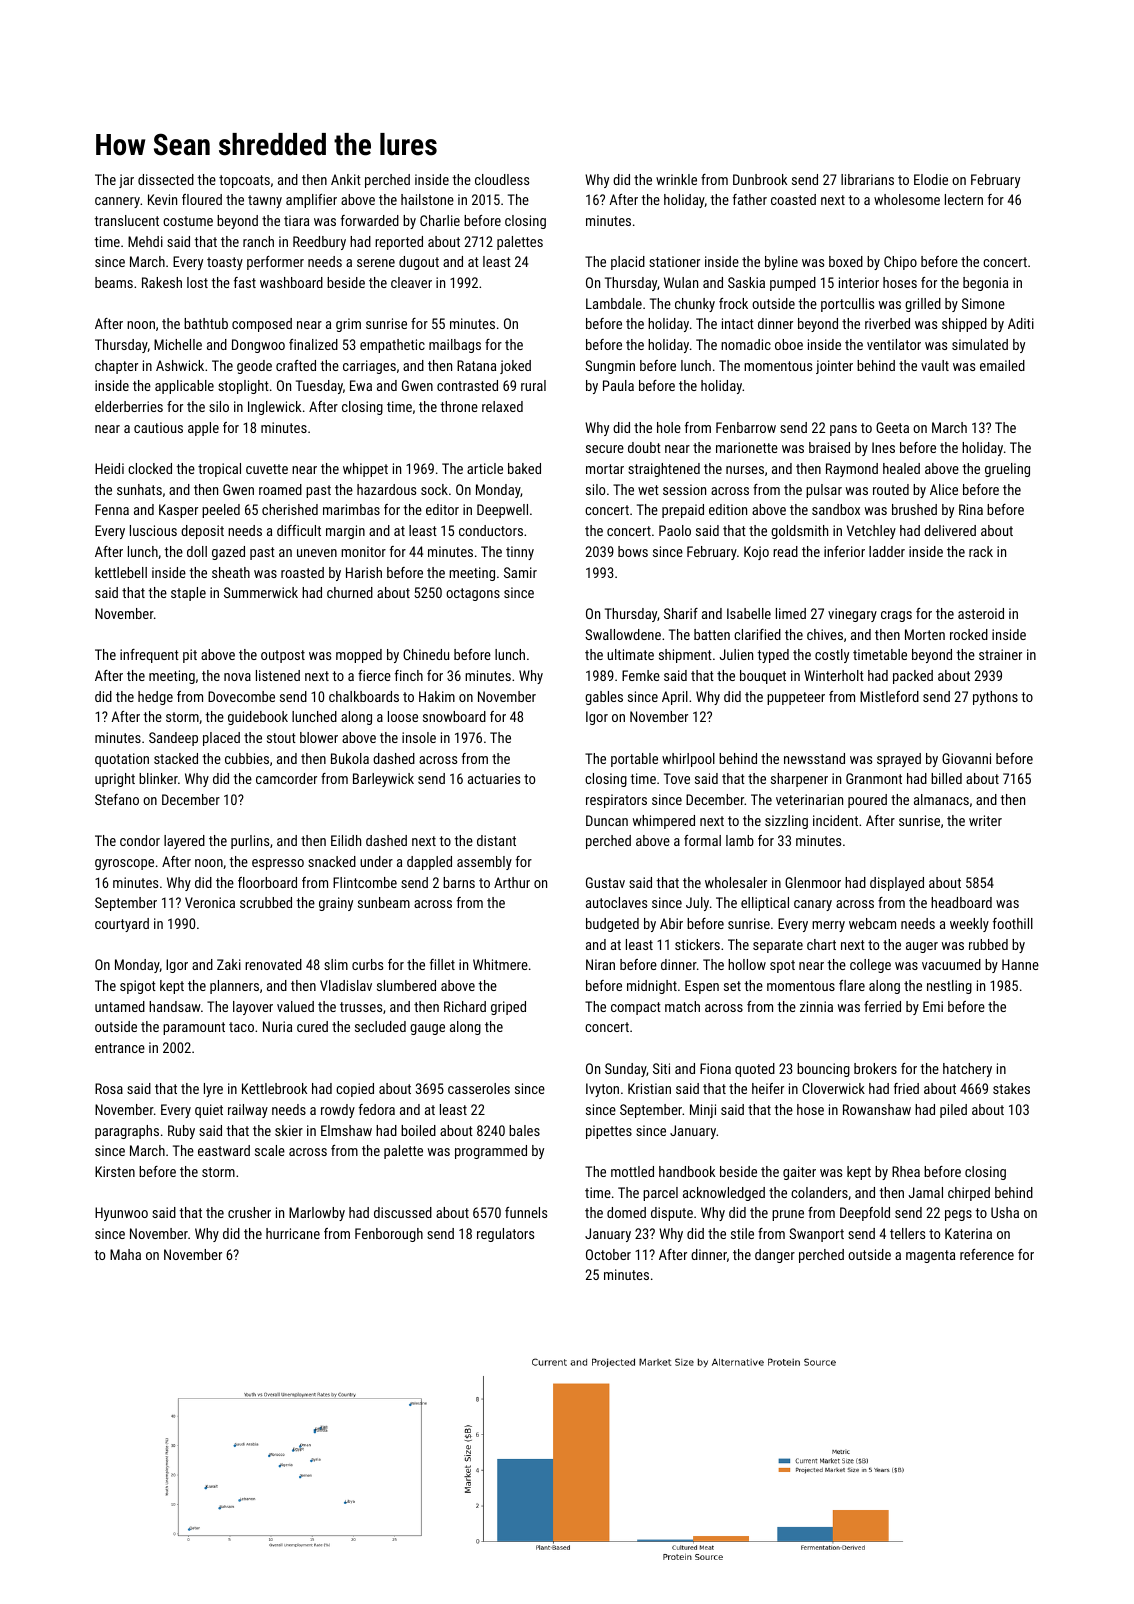  Describe the element at coordinates (346, 1130) in the document. I see `Elmshaw` at that location.
